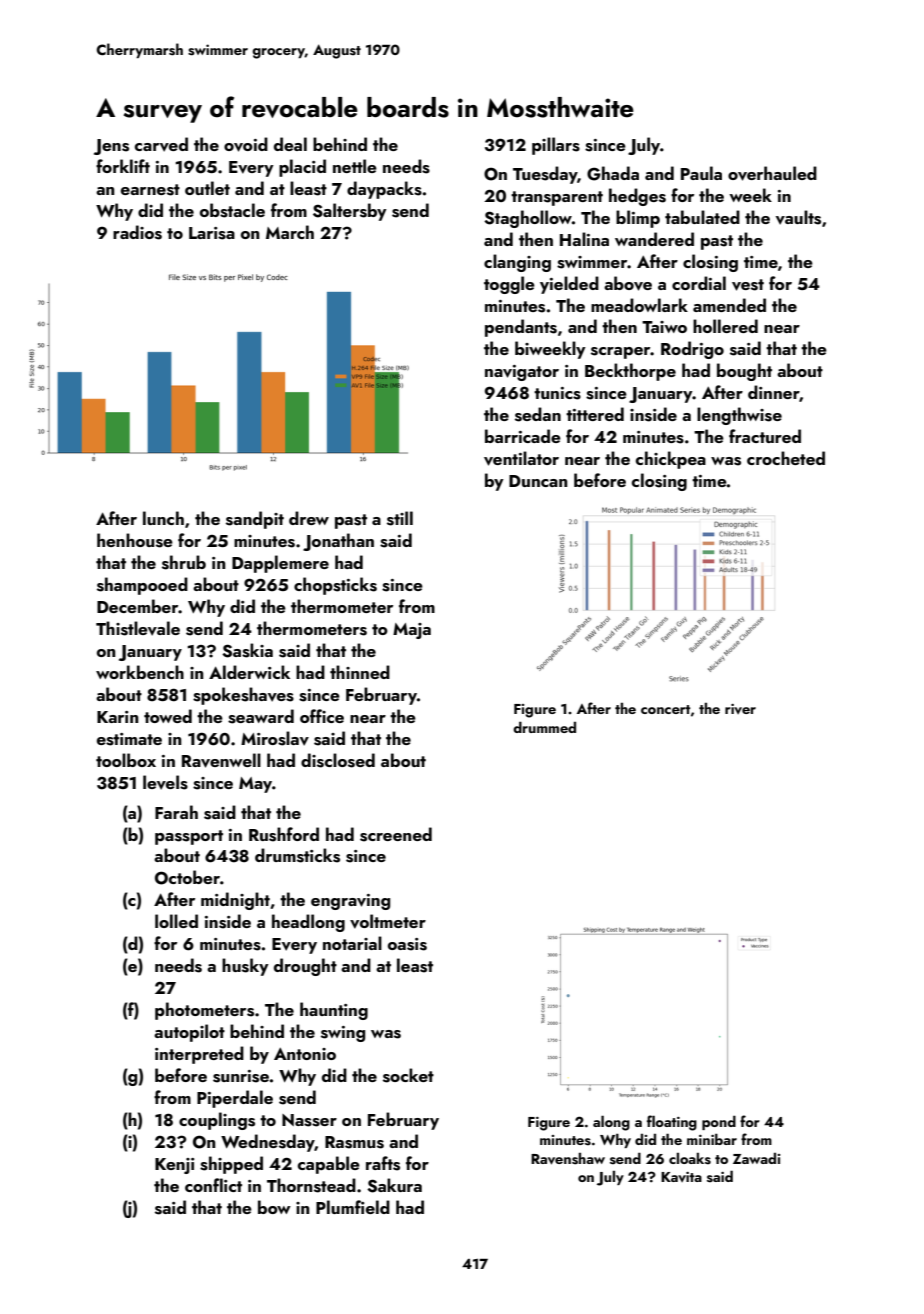  What do you see at coordinates (408, 1075) in the document?
I see `socket` at bounding box center [408, 1075].
